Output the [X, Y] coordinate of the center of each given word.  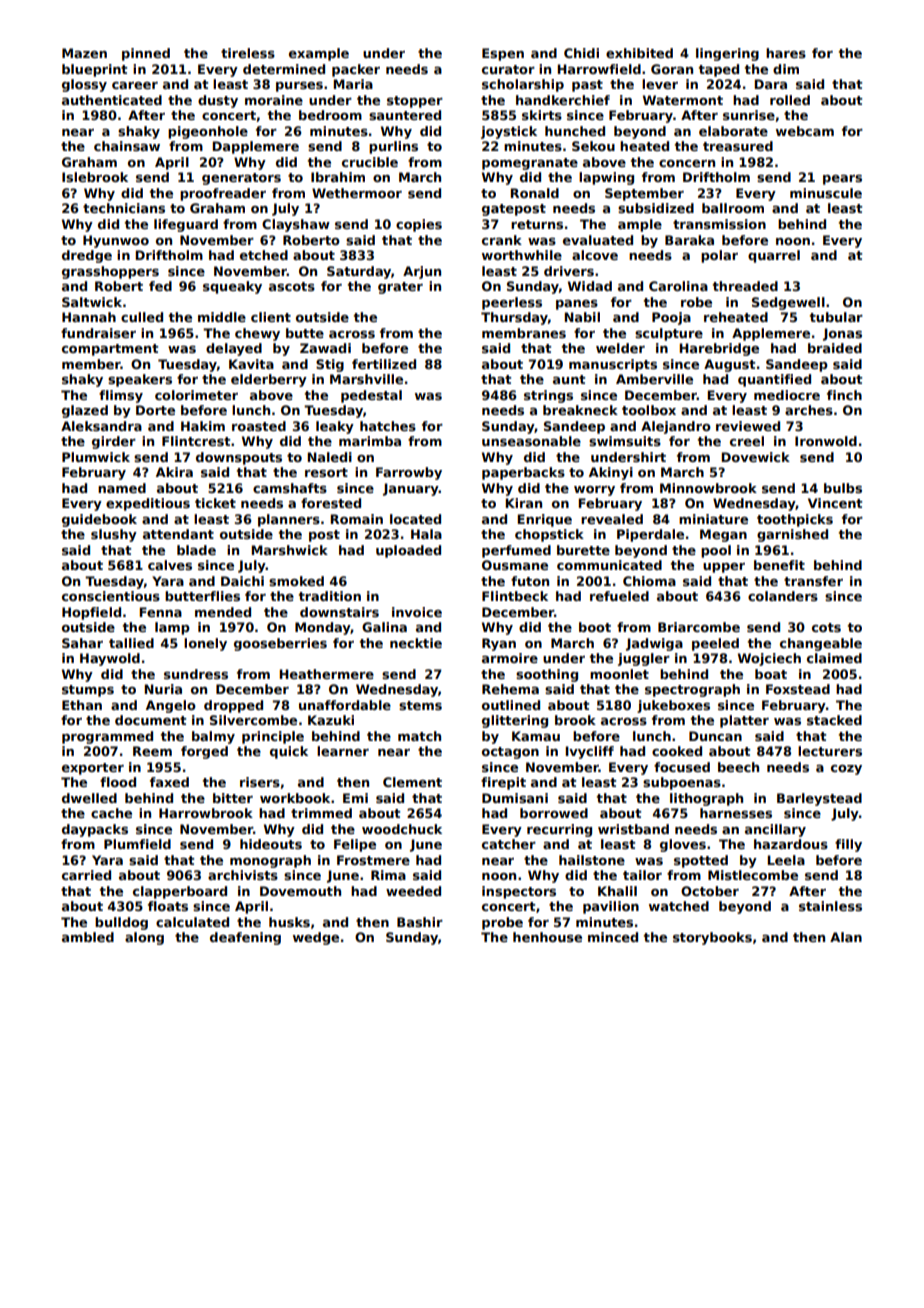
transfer [813, 581]
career [135, 85]
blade [196, 550]
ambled [88, 937]
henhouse [547, 937]
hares [786, 53]
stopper [415, 102]
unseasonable [531, 441]
